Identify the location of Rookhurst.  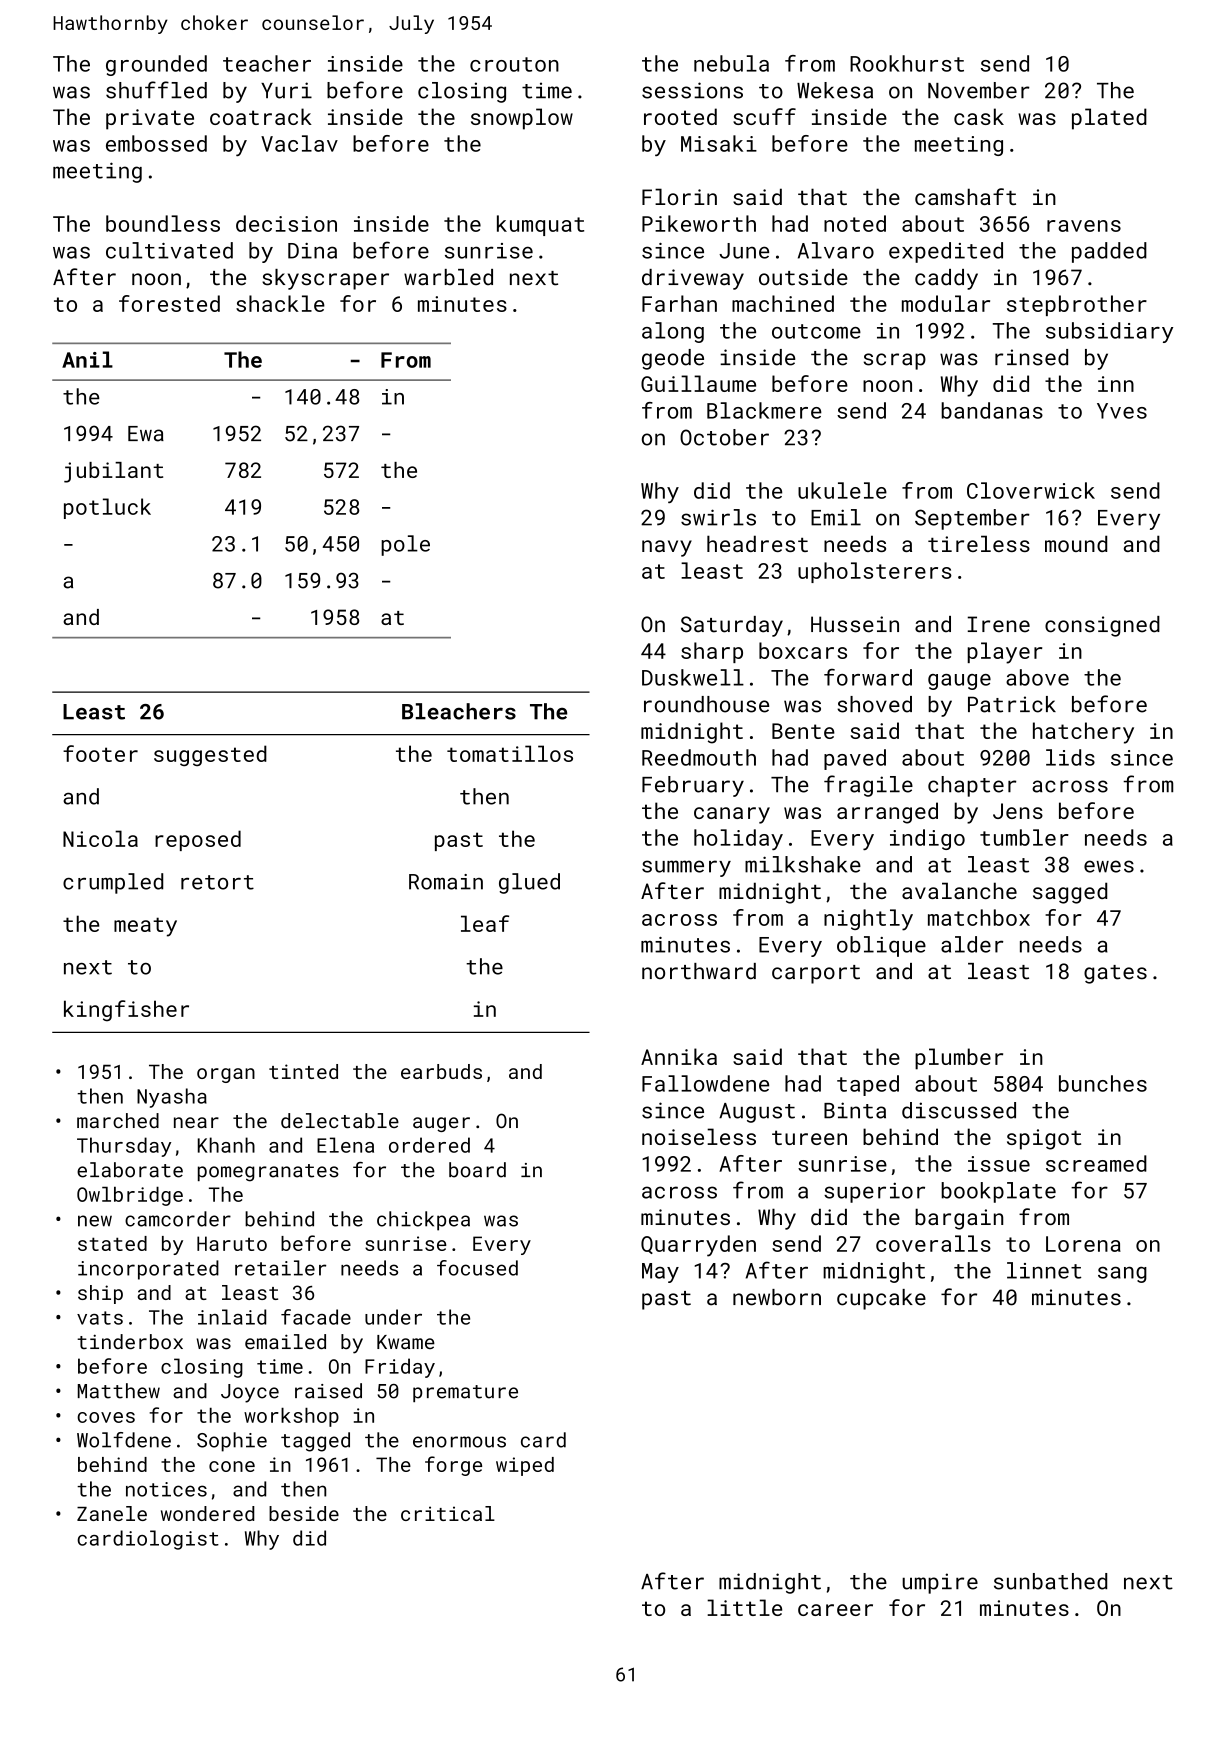
(907, 63).
